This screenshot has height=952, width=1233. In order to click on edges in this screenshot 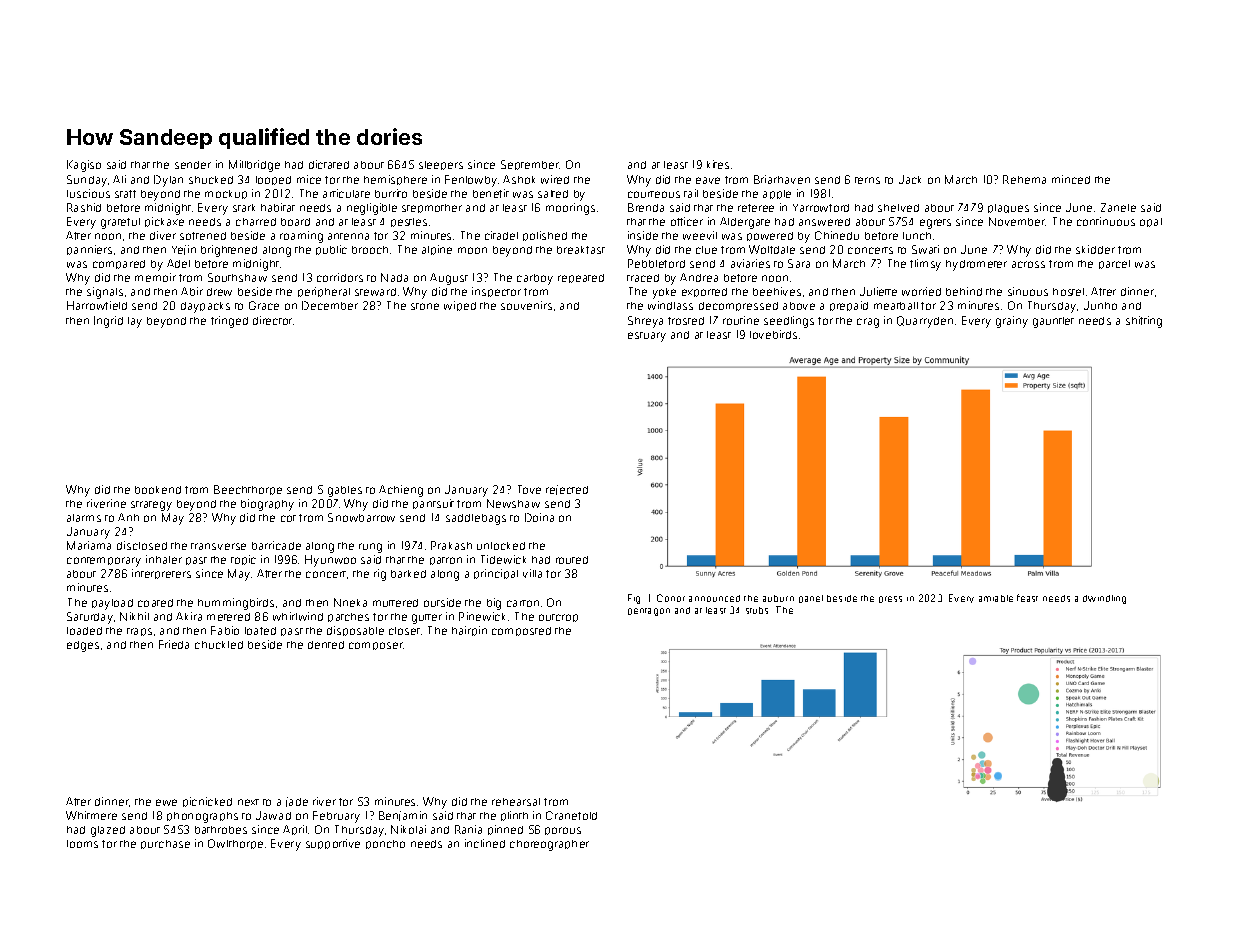, I will do `click(83, 646)`.
